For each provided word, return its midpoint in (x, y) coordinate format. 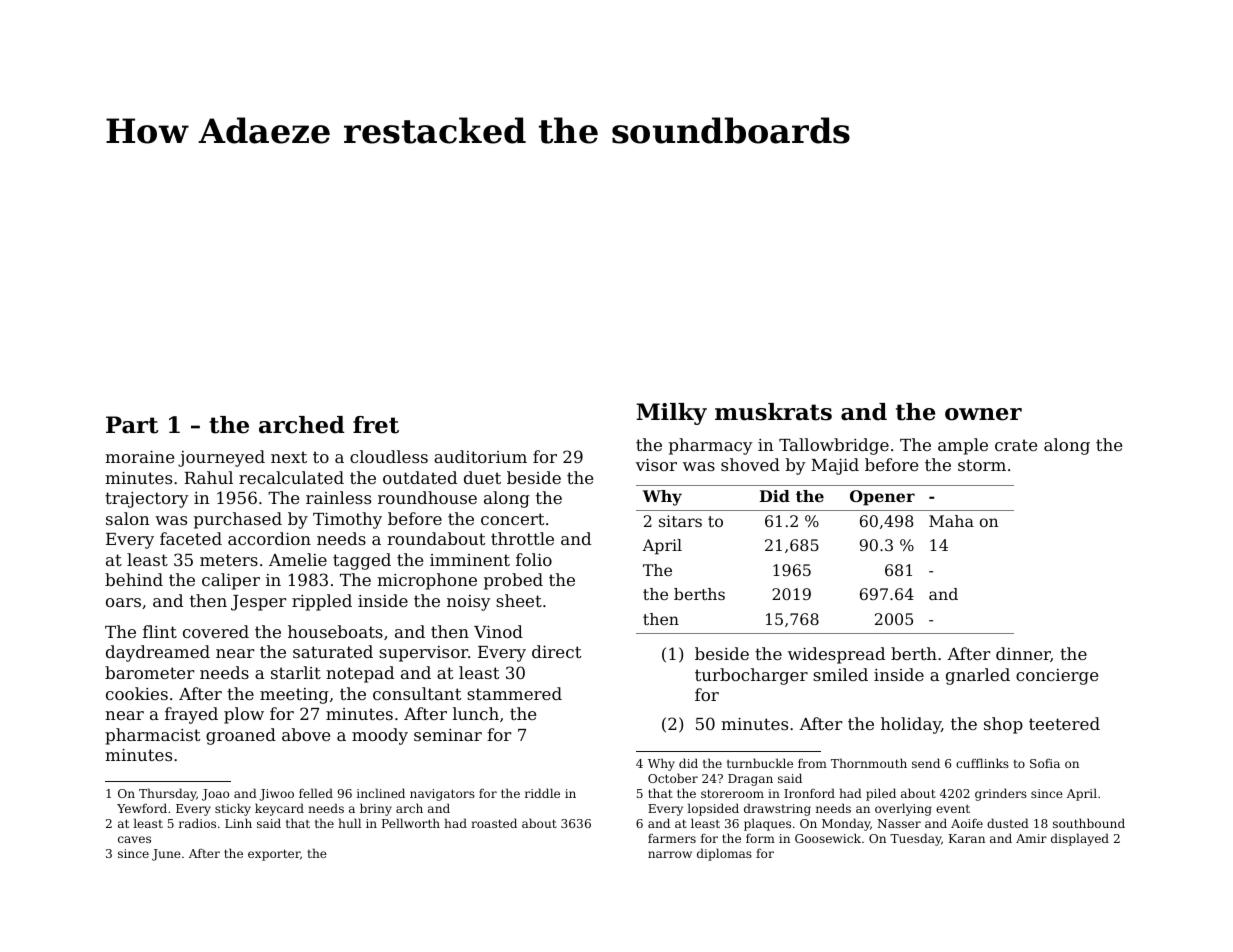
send (926, 763)
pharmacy (711, 446)
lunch (476, 713)
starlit (296, 672)
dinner (1023, 654)
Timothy (347, 520)
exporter (274, 855)
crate (1016, 445)
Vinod (498, 631)
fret (376, 425)
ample (963, 446)
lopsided (713, 809)
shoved (750, 464)
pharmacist (152, 736)
